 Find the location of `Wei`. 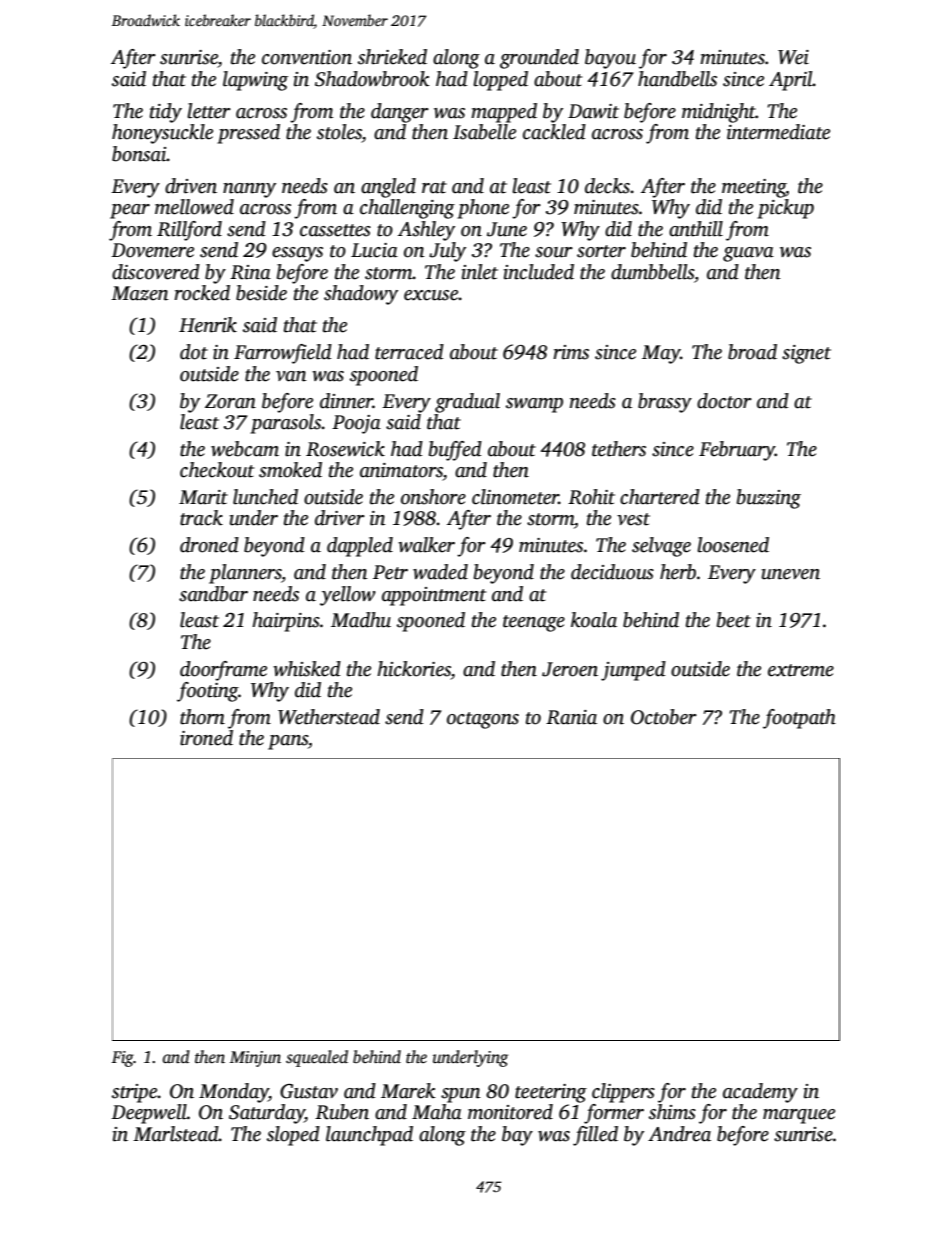

Wei is located at coordinates (793, 57).
